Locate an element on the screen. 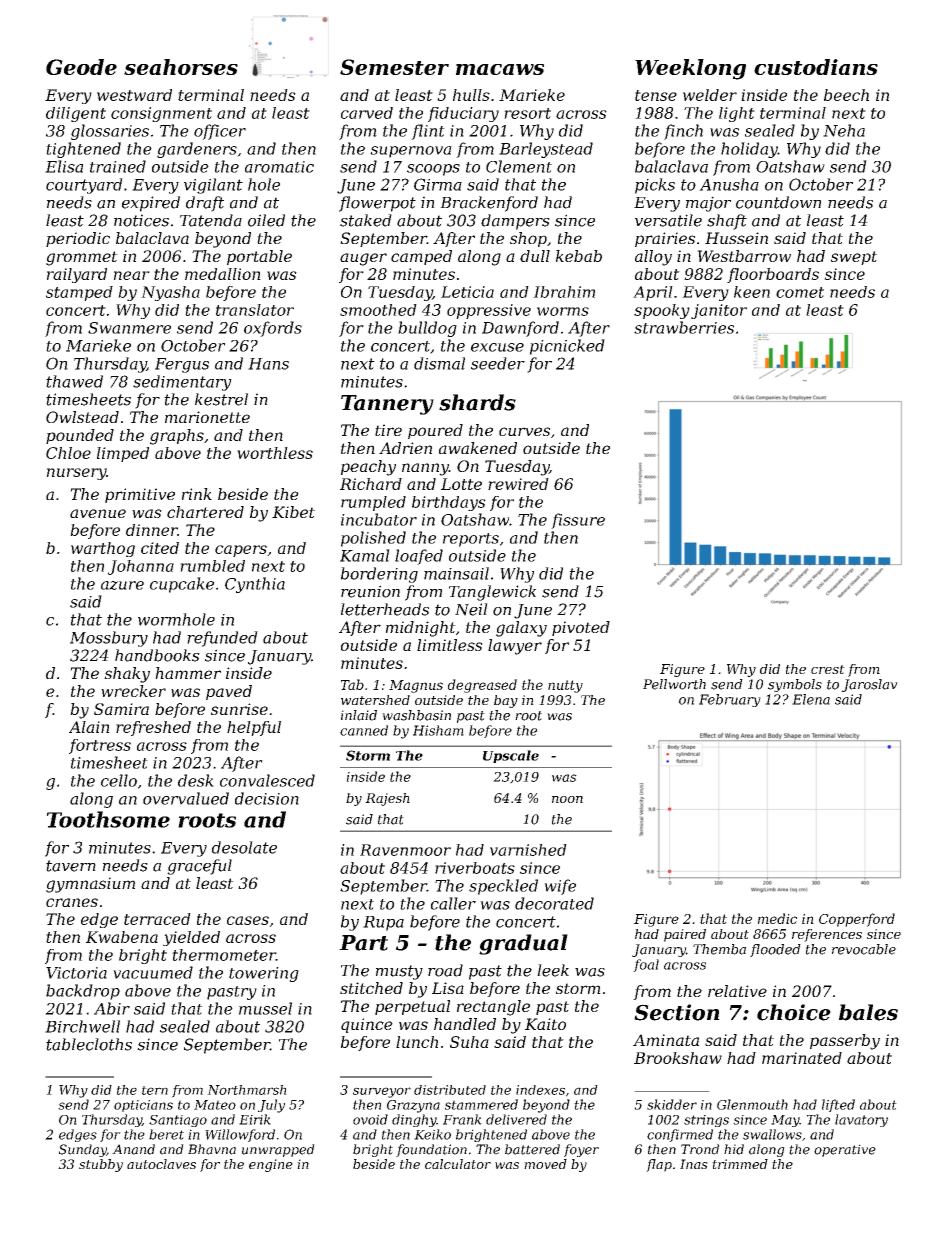 This screenshot has width=952, height=1233. Mossbury is located at coordinates (109, 639).
